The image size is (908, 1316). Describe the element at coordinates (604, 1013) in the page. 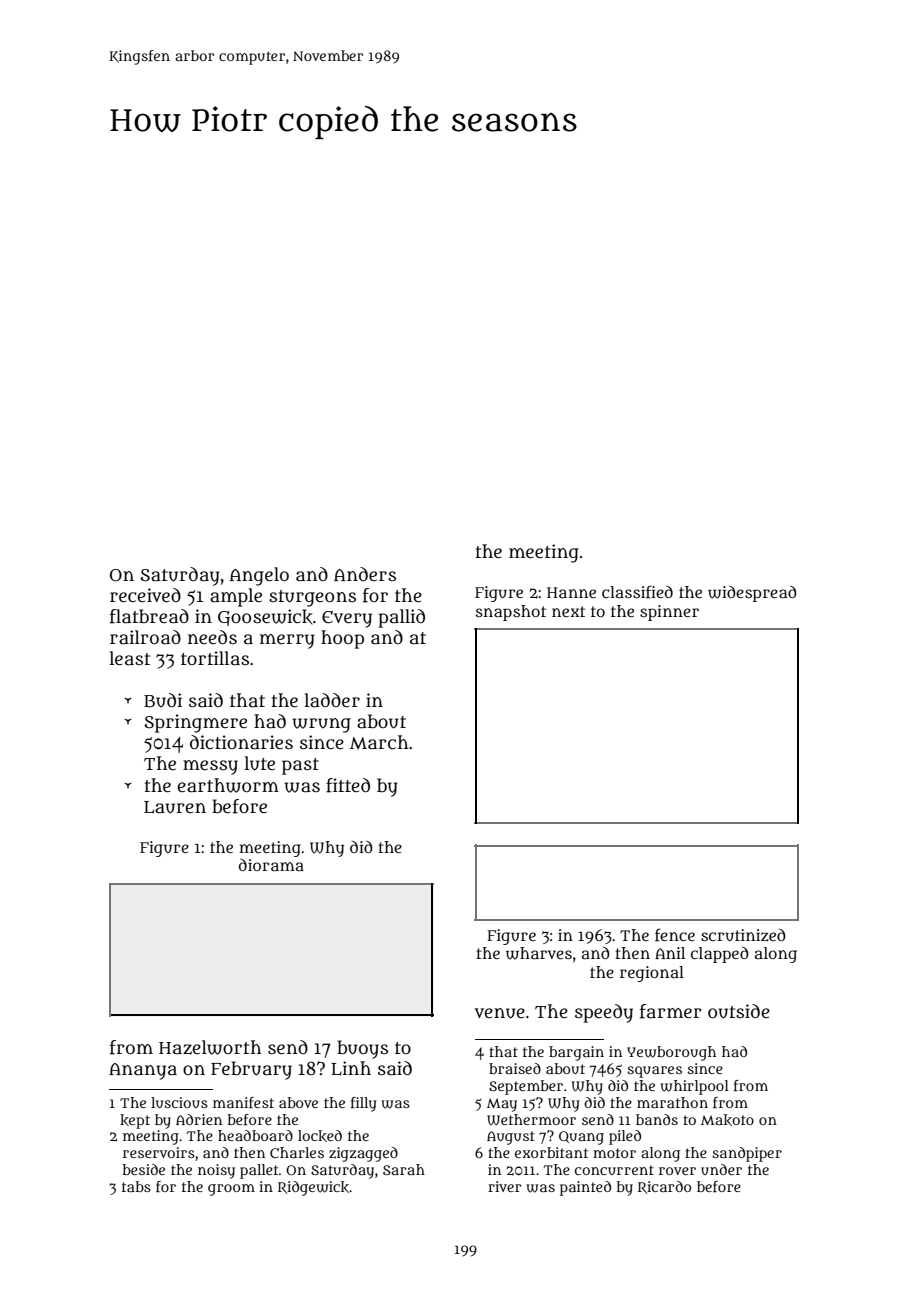

I see `speedy` at that location.
